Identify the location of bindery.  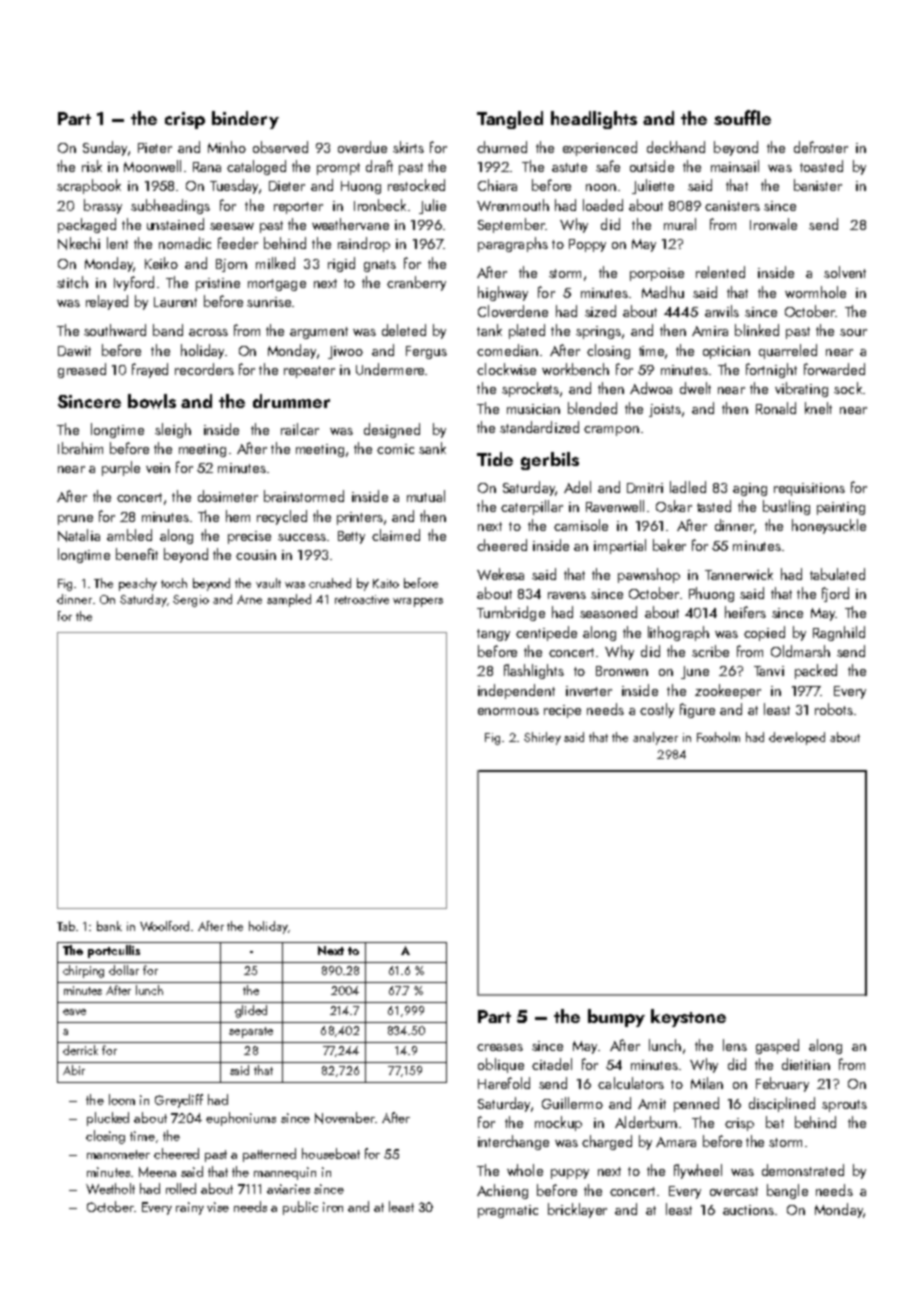
(245, 120).
